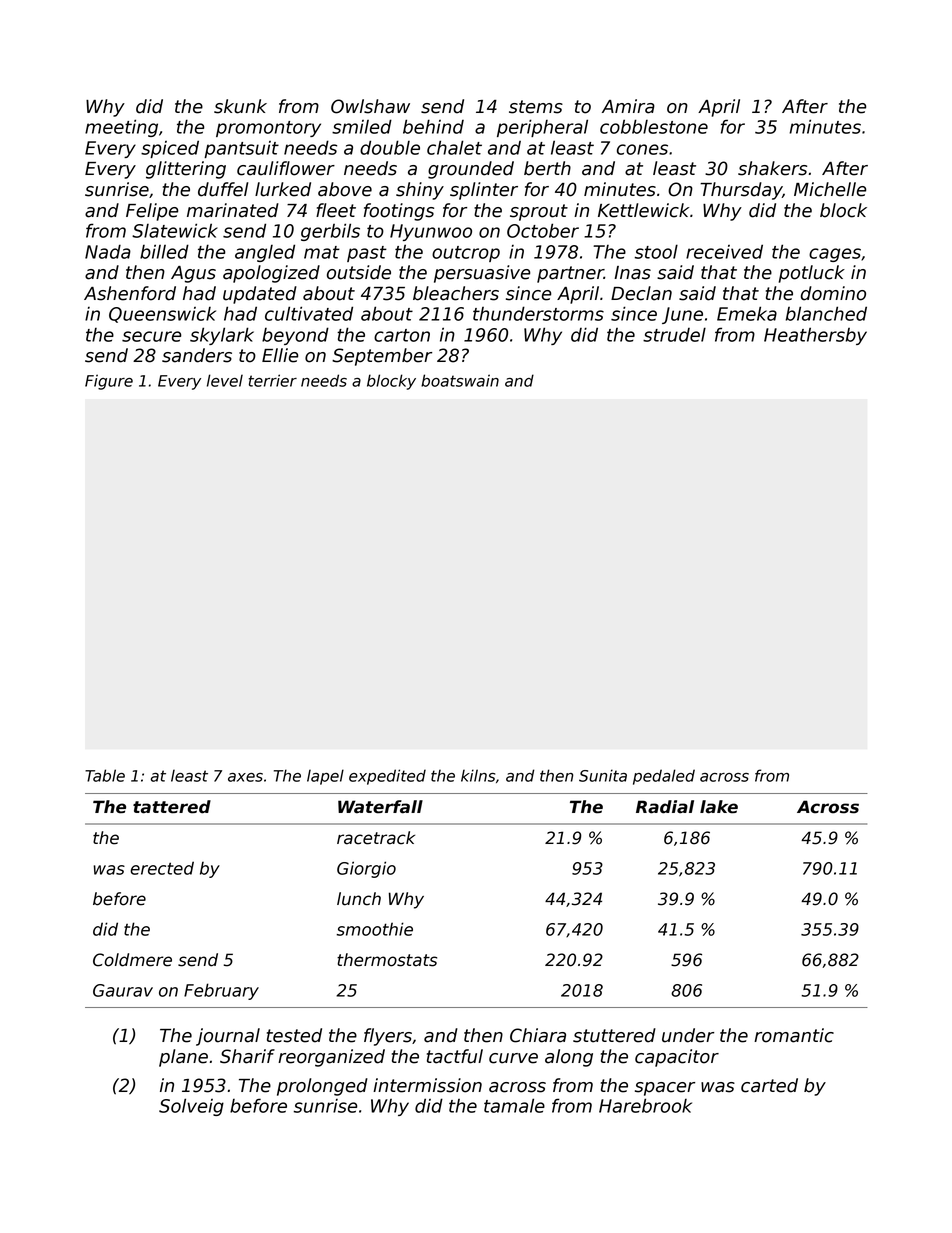  I want to click on tamale, so click(514, 1105).
